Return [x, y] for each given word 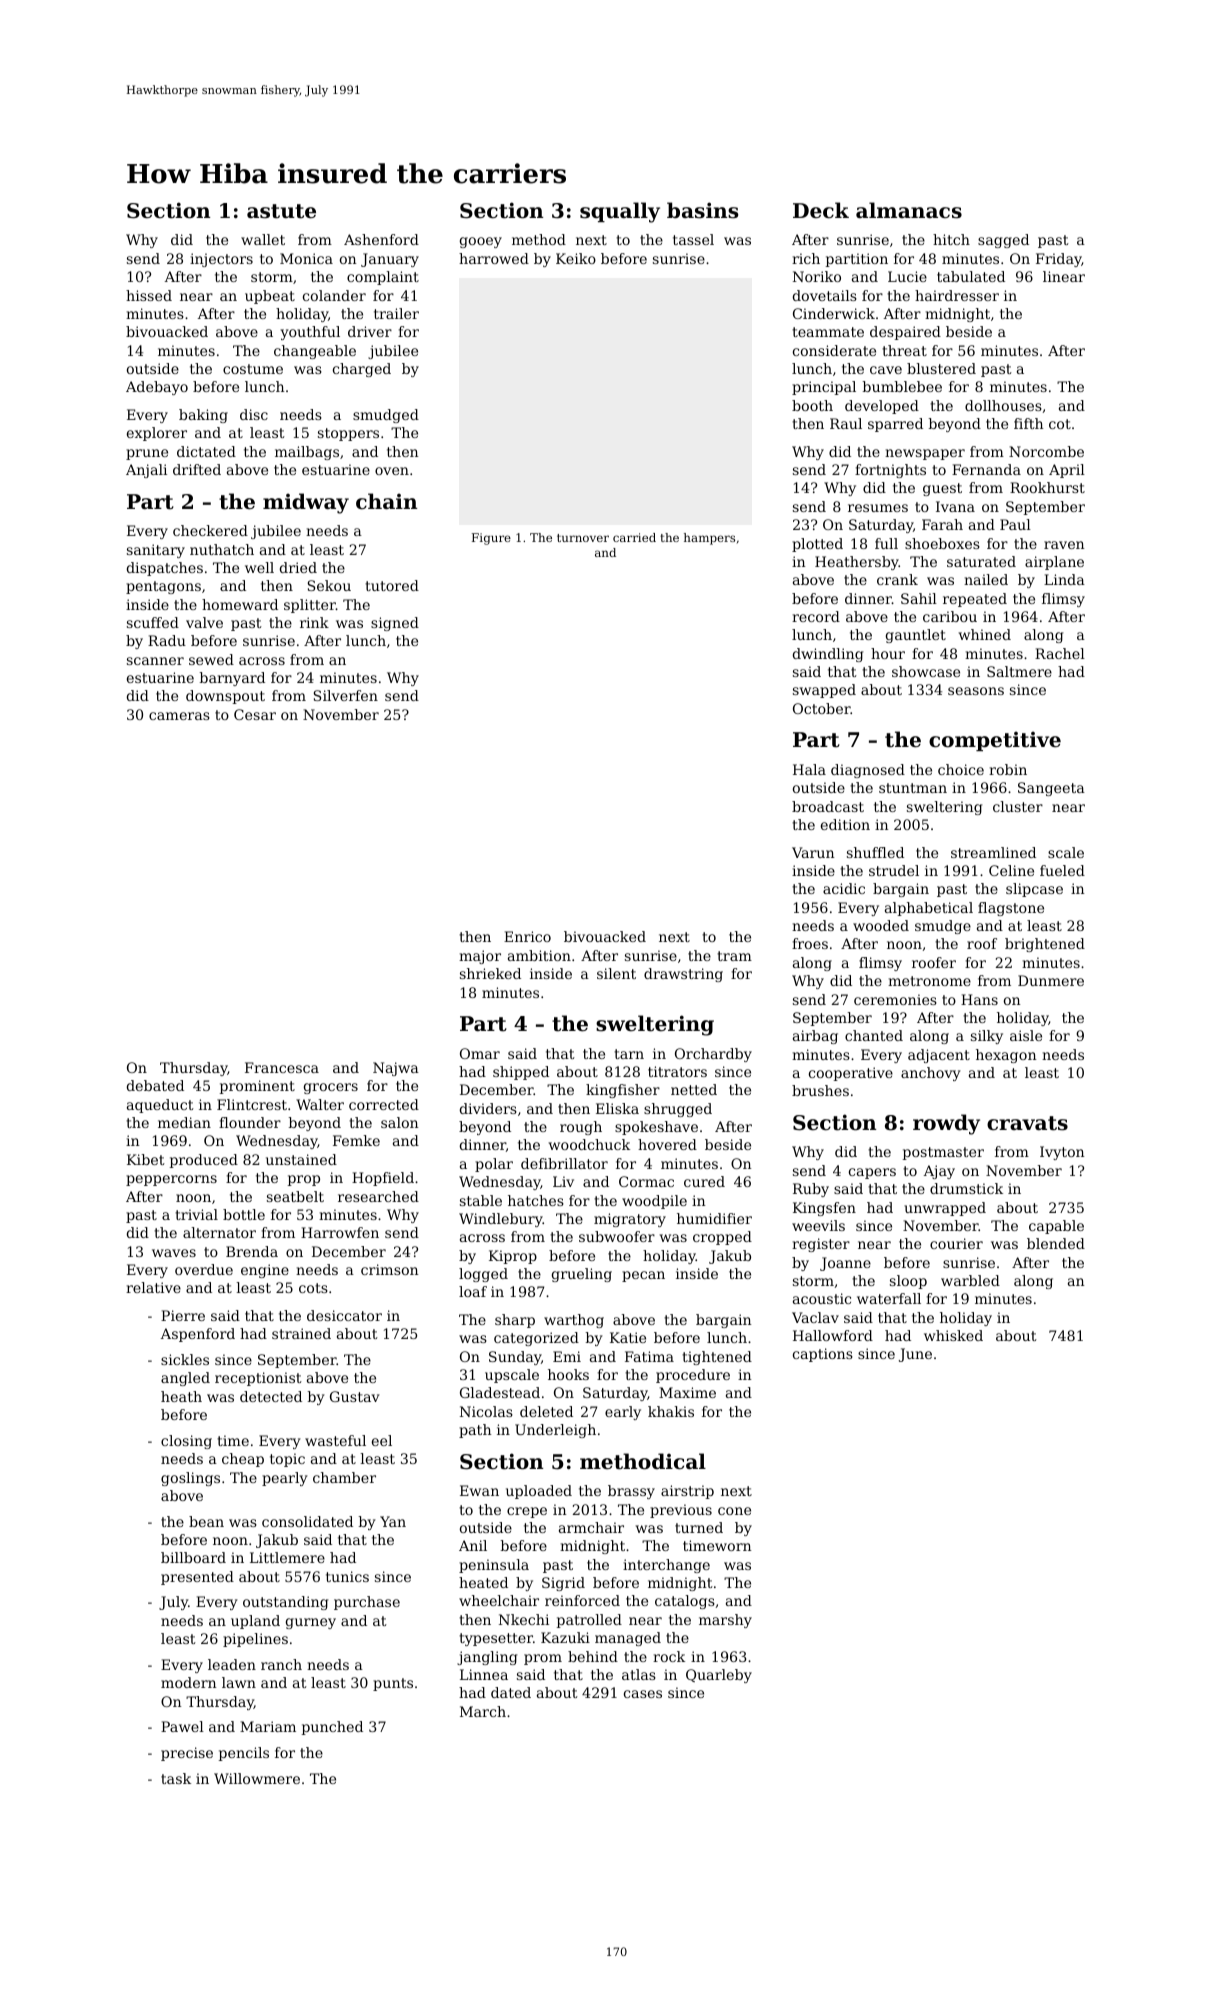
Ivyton [1062, 1153]
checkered [210, 530]
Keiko [576, 258]
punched [332, 1728]
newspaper [925, 454]
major [480, 957]
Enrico [527, 936]
